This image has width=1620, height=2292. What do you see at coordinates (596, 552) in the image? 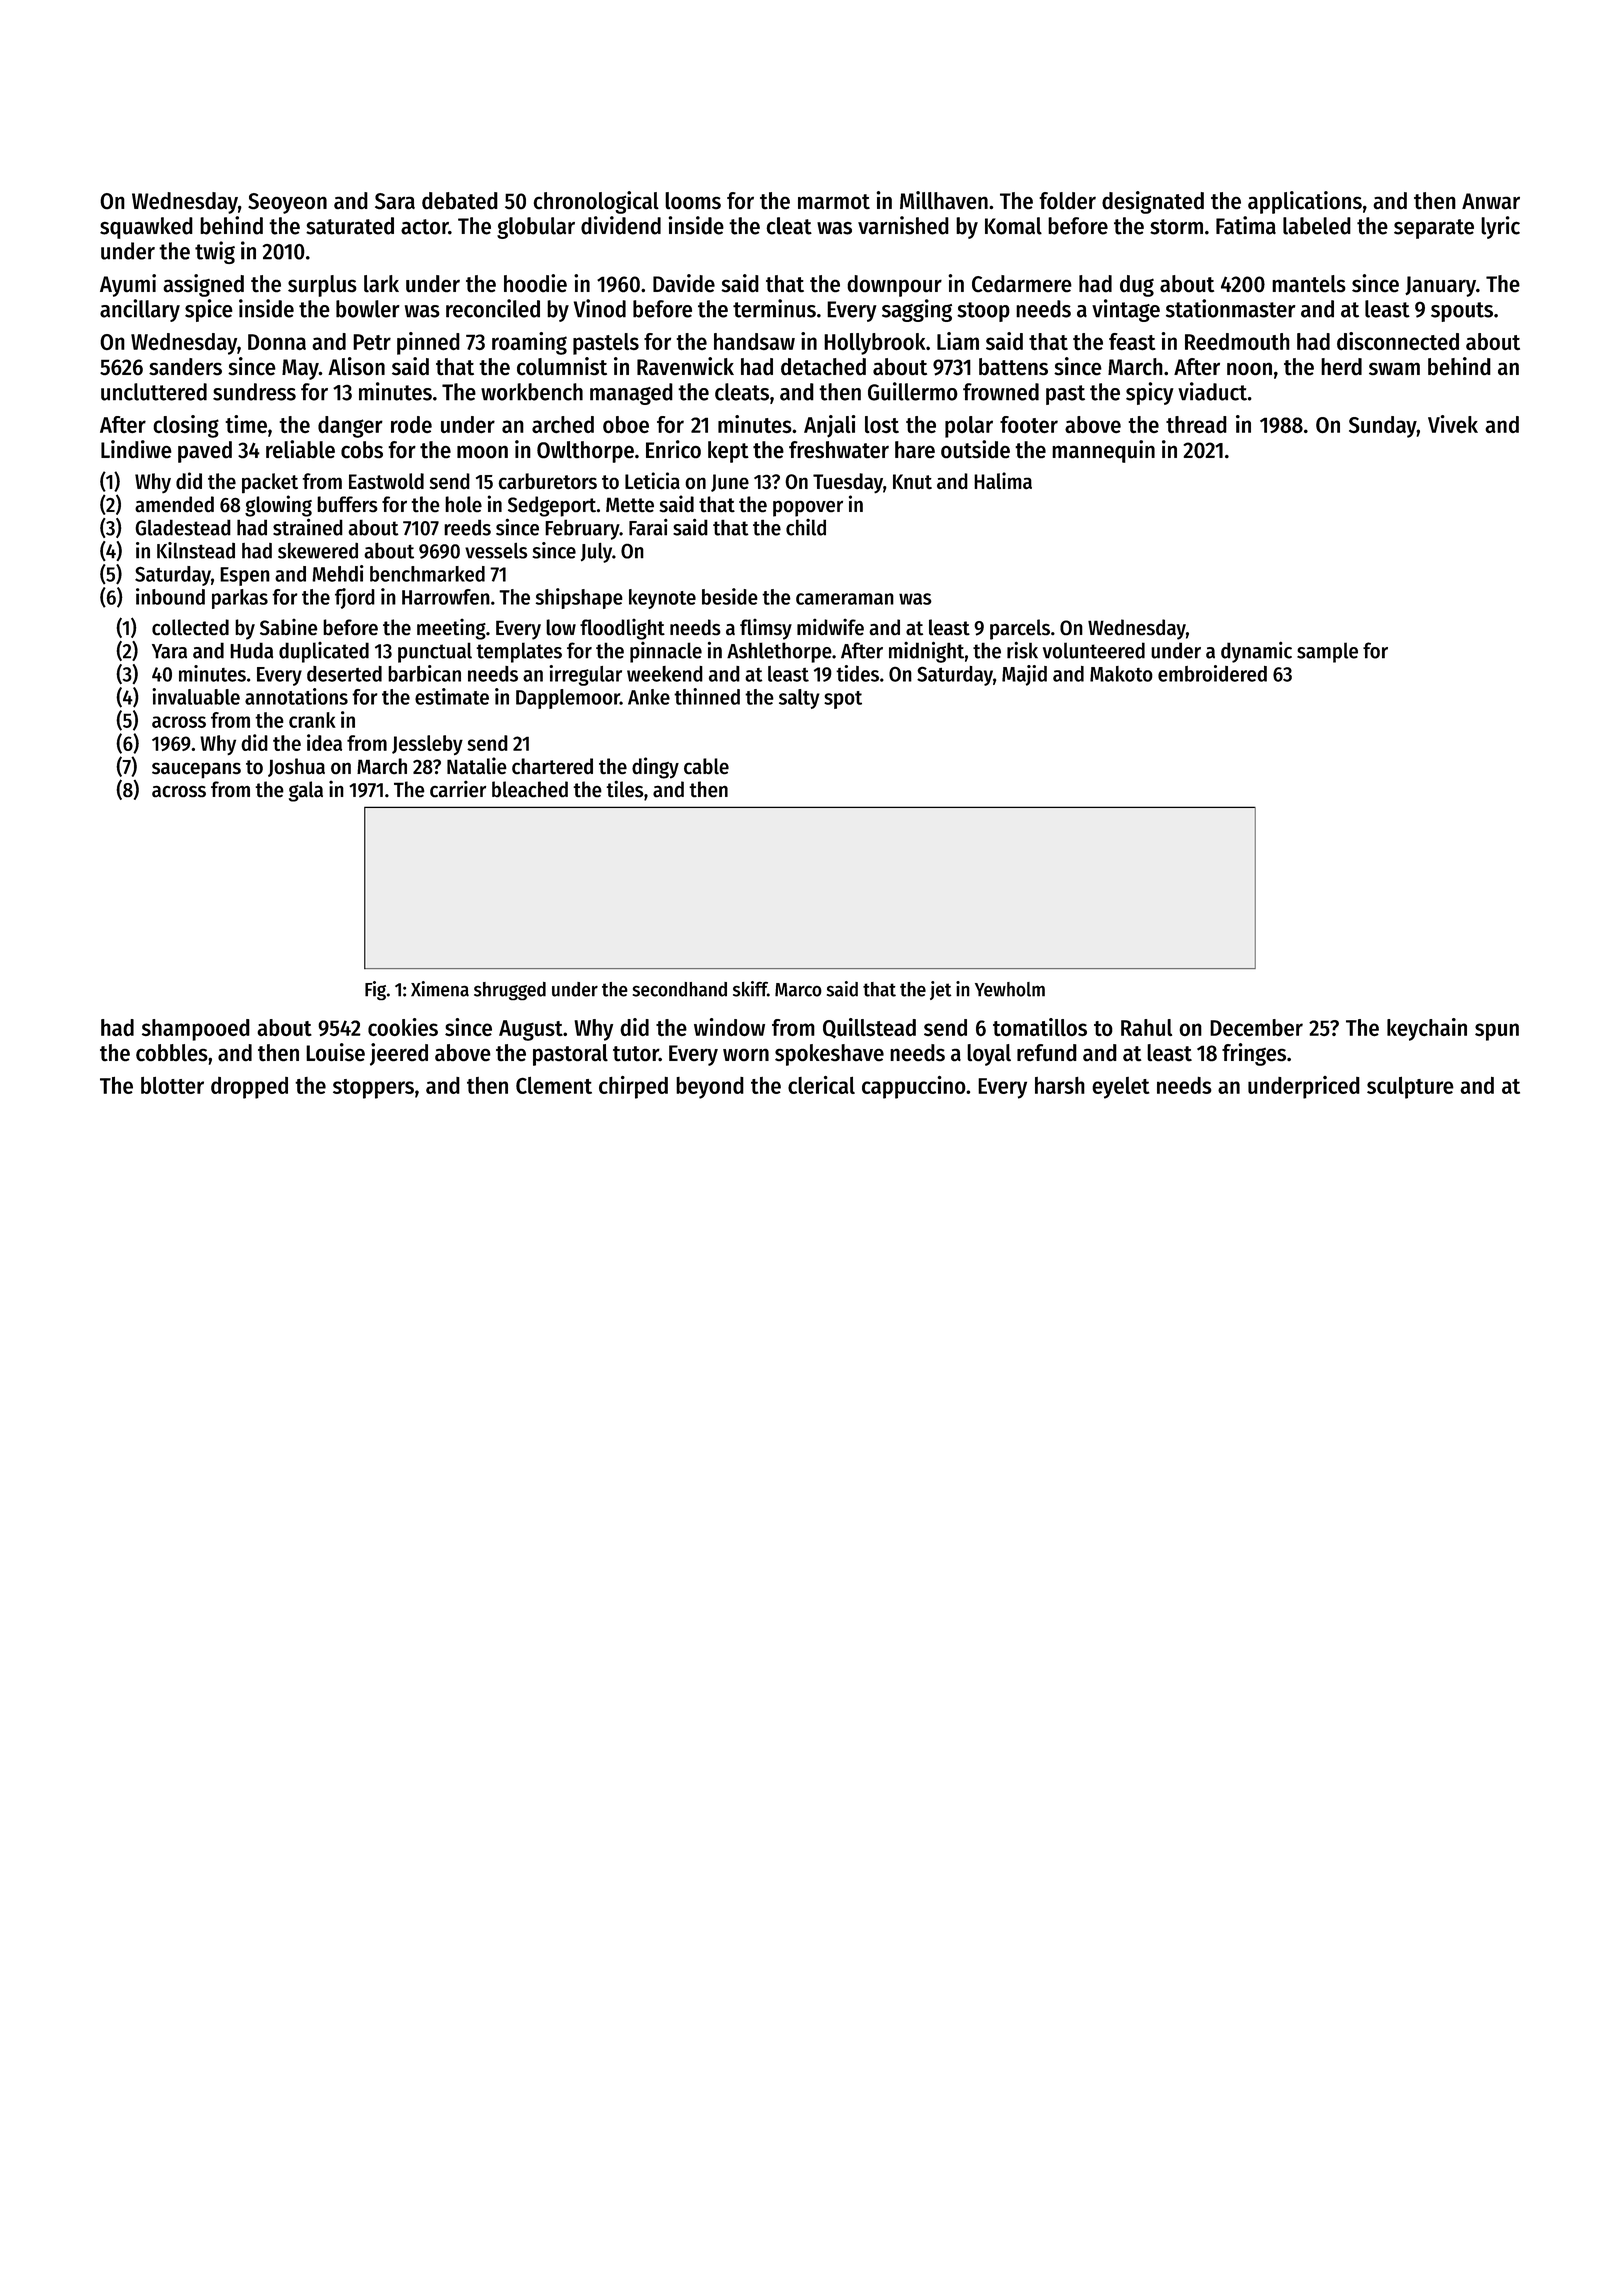
I see `July` at bounding box center [596, 552].
